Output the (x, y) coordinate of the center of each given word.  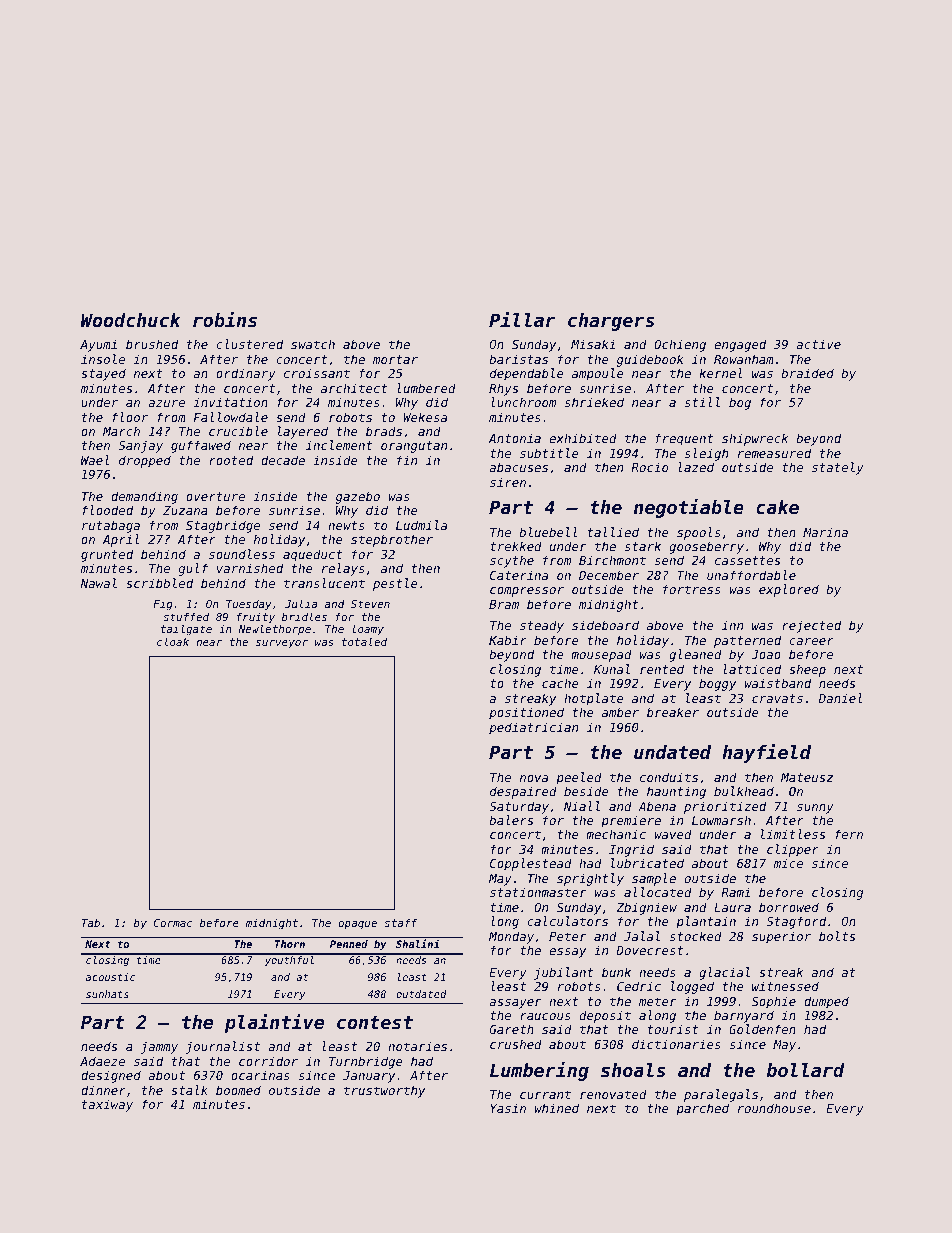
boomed (238, 1090)
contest (375, 1022)
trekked (516, 546)
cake (777, 507)
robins (225, 319)
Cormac (173, 923)
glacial (724, 973)
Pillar (522, 319)
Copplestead (531, 864)
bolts (837, 936)
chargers (611, 322)
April (121, 540)
